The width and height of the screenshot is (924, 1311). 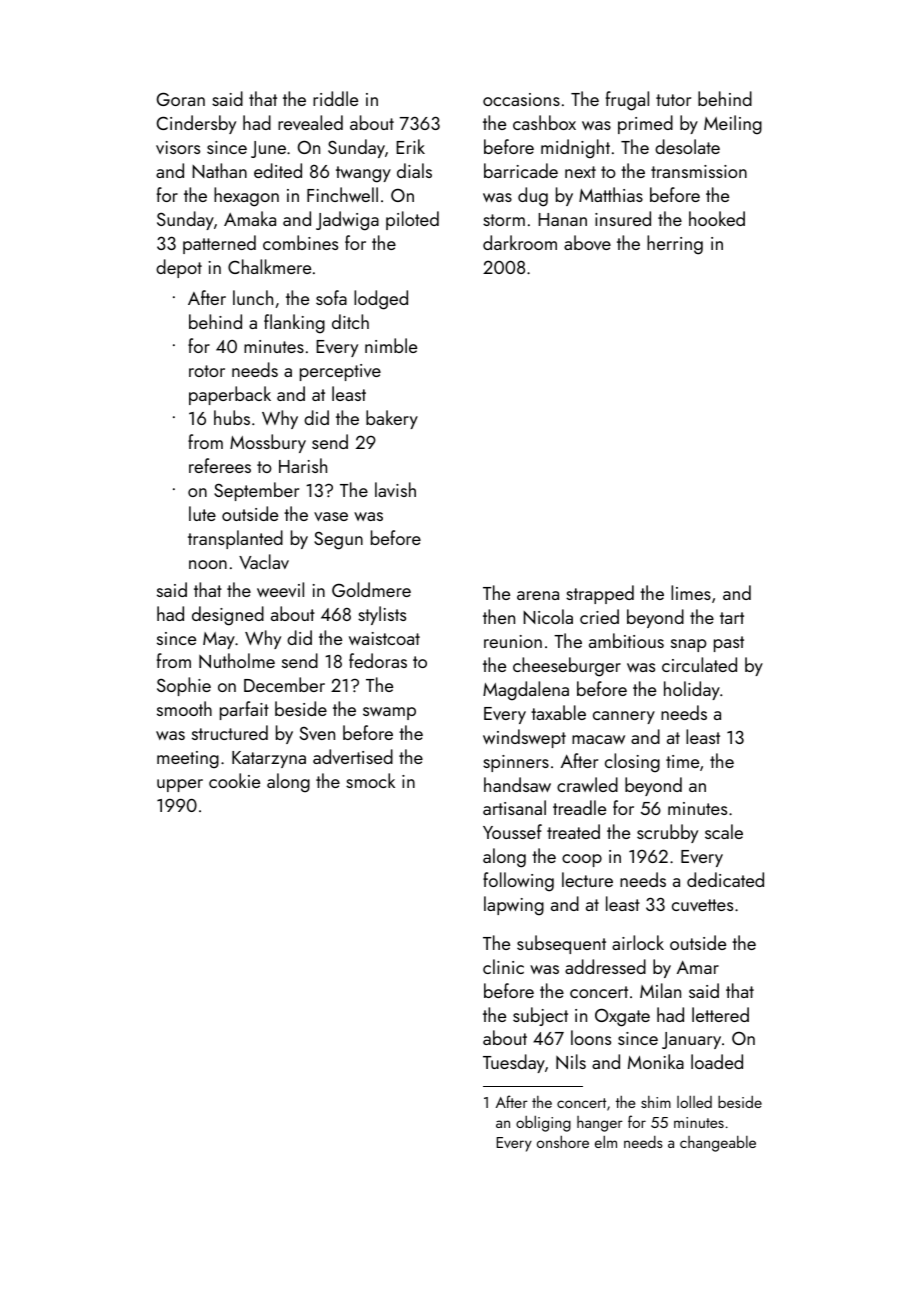 What do you see at coordinates (208, 564) in the screenshot?
I see `noon` at bounding box center [208, 564].
